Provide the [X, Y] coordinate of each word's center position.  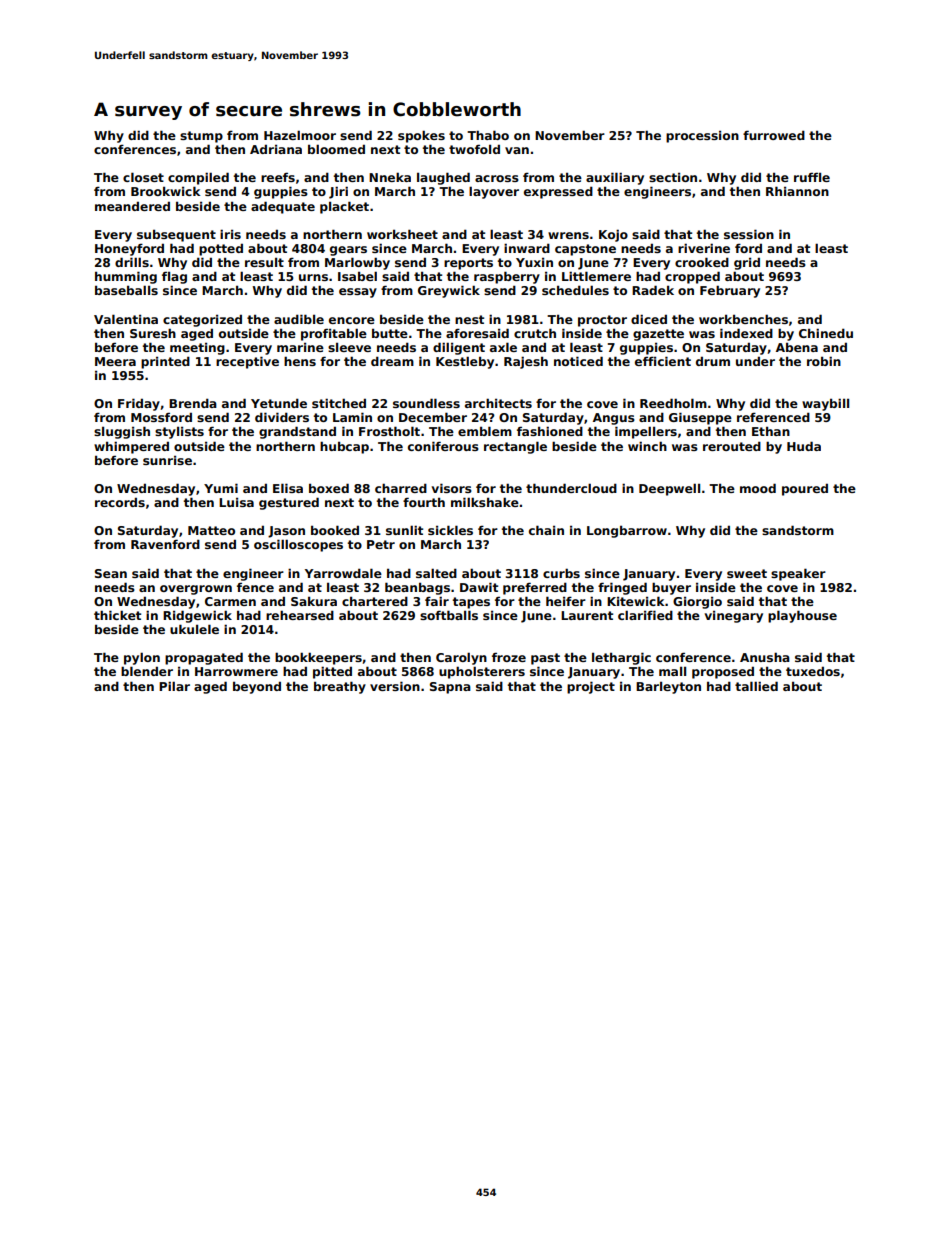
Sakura [314, 601]
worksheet [402, 234]
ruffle [812, 177]
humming [126, 277]
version [395, 686]
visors [452, 488]
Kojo [613, 235]
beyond [257, 687]
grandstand [297, 432]
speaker [798, 574]
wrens [568, 235]
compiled [198, 178]
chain [546, 530]
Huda [804, 446]
